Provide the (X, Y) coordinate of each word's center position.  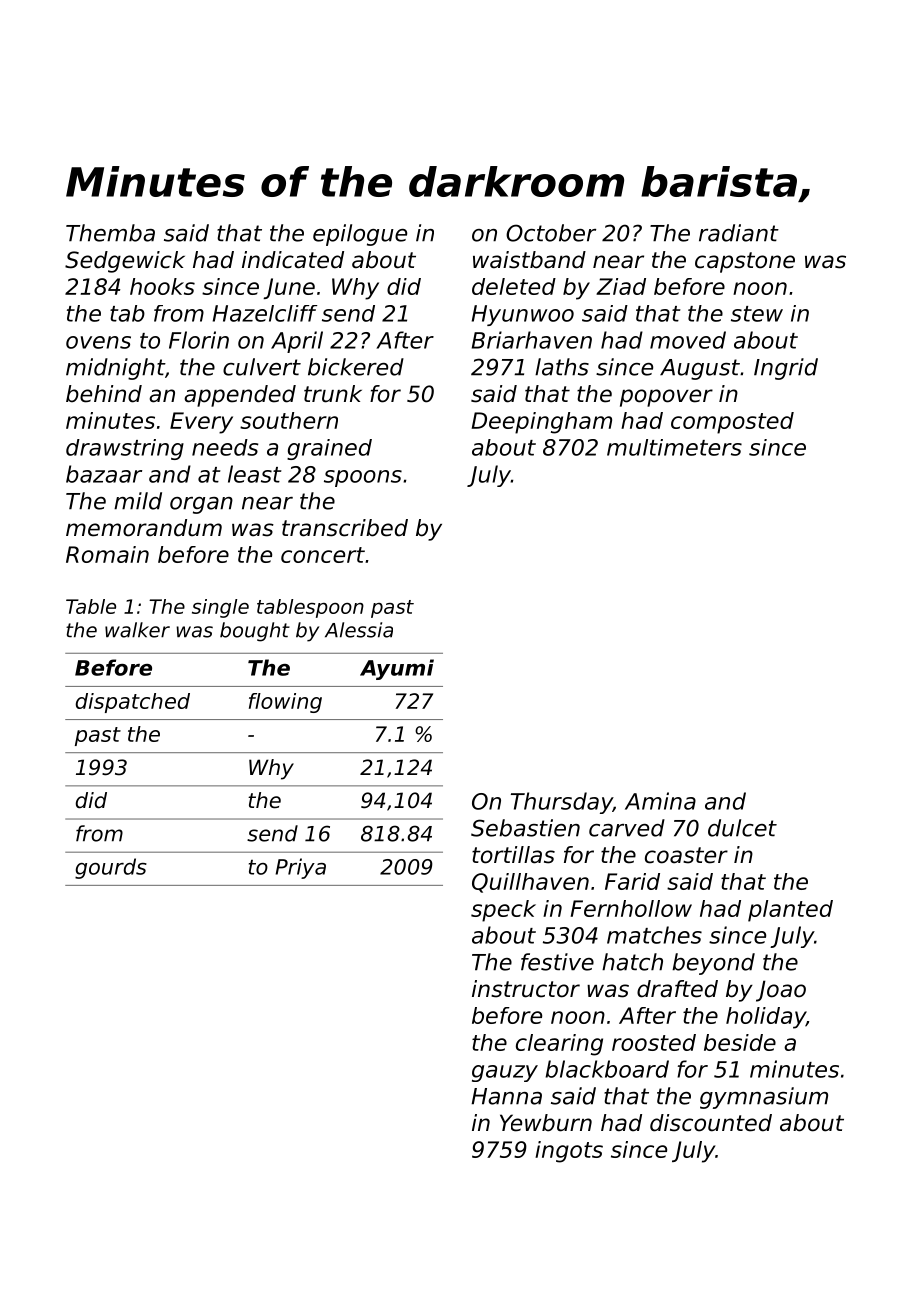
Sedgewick (125, 262)
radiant (739, 233)
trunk (333, 394)
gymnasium (764, 1098)
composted (732, 423)
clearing (559, 1045)
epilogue (360, 235)
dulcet (742, 828)
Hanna (506, 1096)
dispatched (132, 703)
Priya (301, 868)
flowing (285, 703)
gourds (111, 868)
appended (240, 396)
